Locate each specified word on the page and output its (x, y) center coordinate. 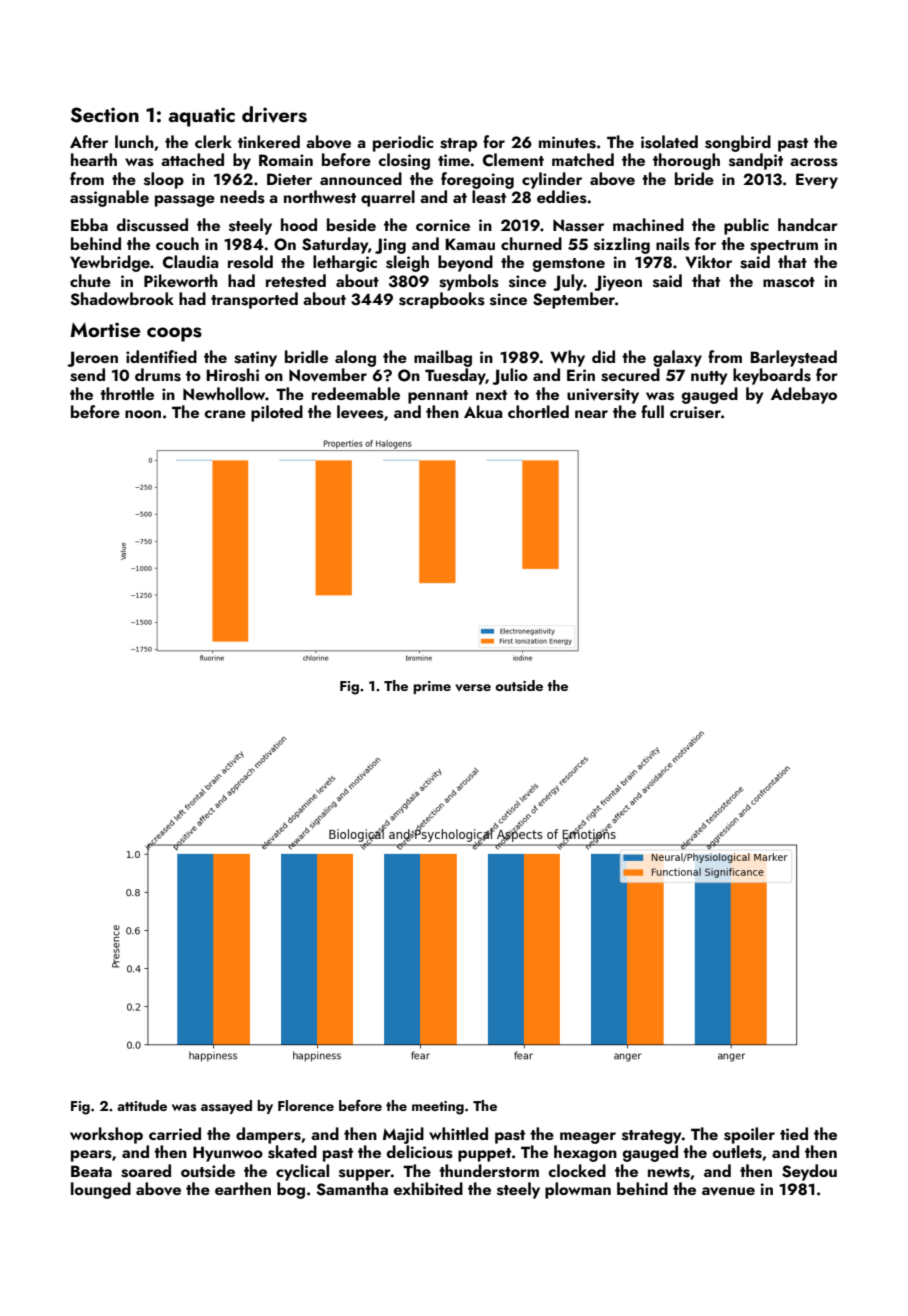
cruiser (695, 412)
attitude (142, 1105)
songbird (738, 143)
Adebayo (804, 395)
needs (242, 197)
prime (432, 687)
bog (291, 1190)
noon (143, 414)
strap (458, 145)
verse (473, 688)
